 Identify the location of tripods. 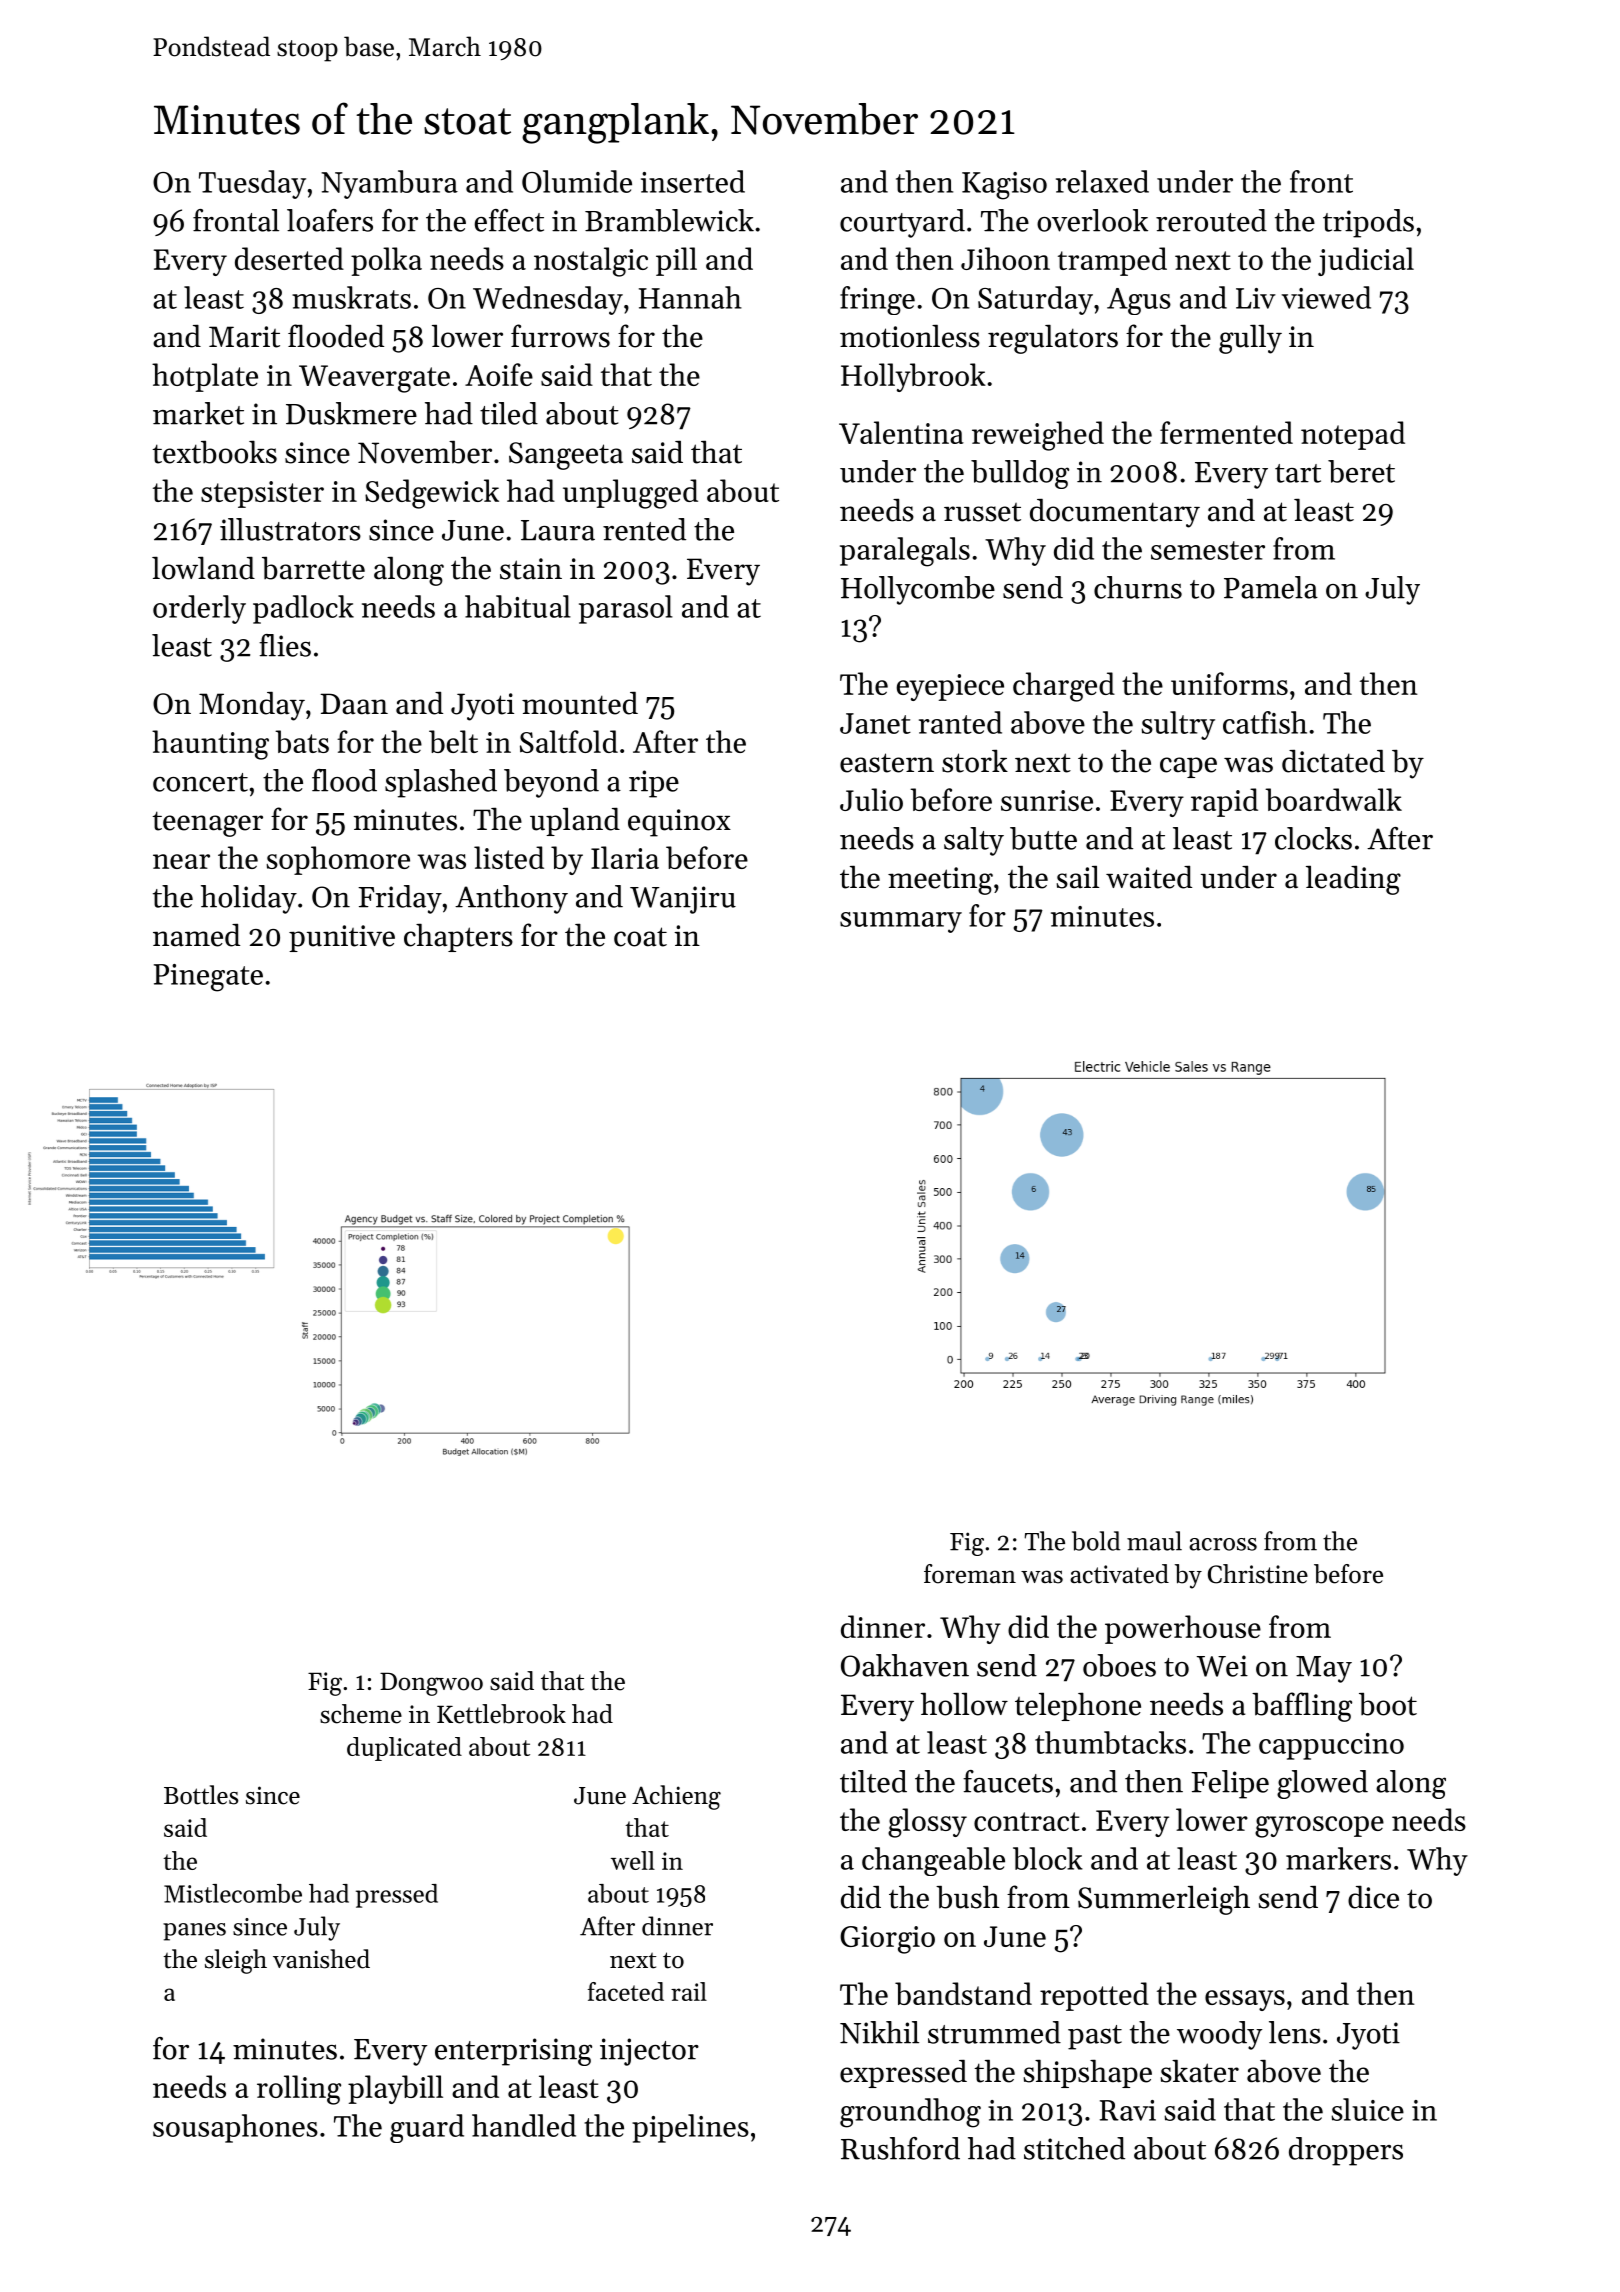
(1368, 223).
